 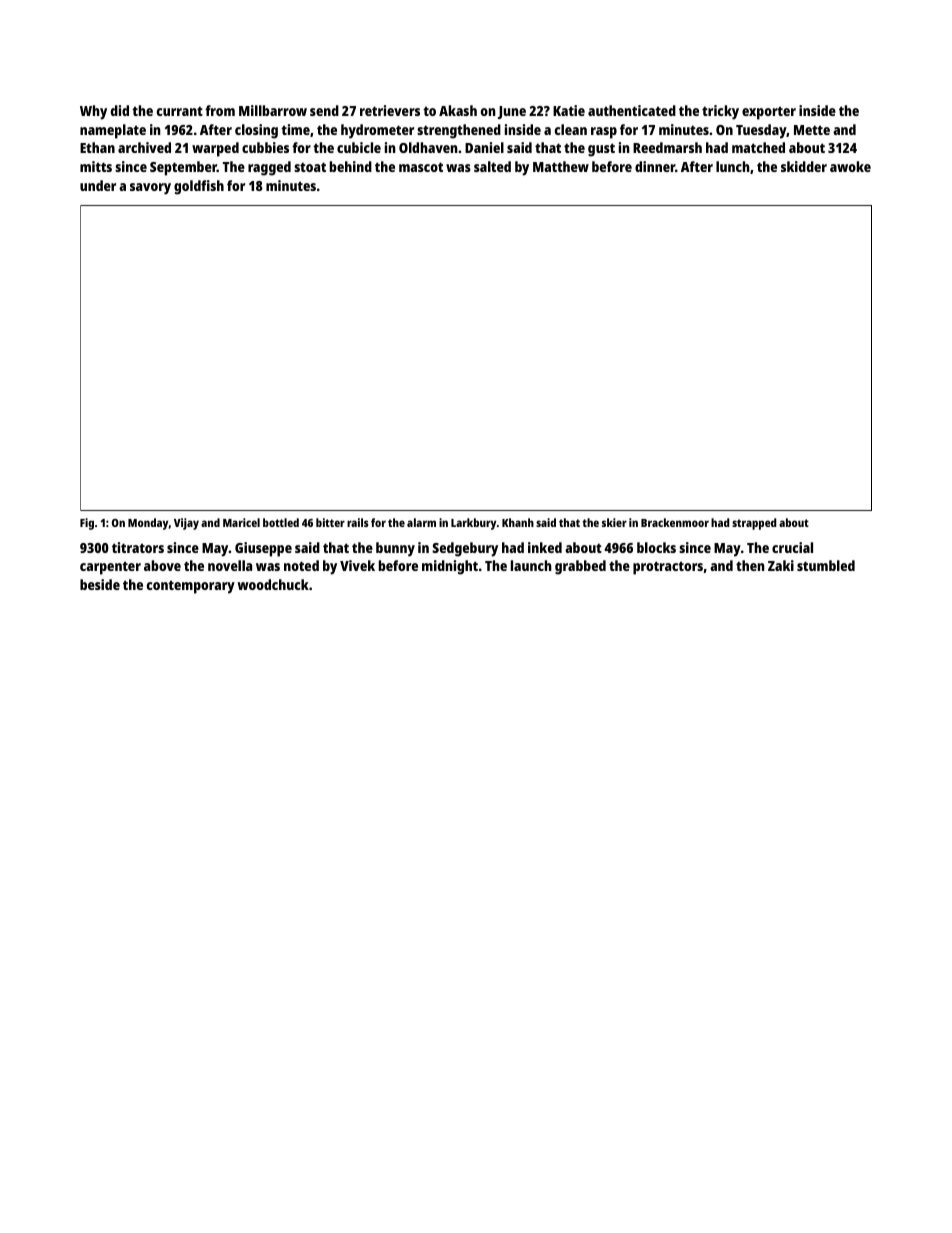 I want to click on Matthew, so click(x=561, y=166).
